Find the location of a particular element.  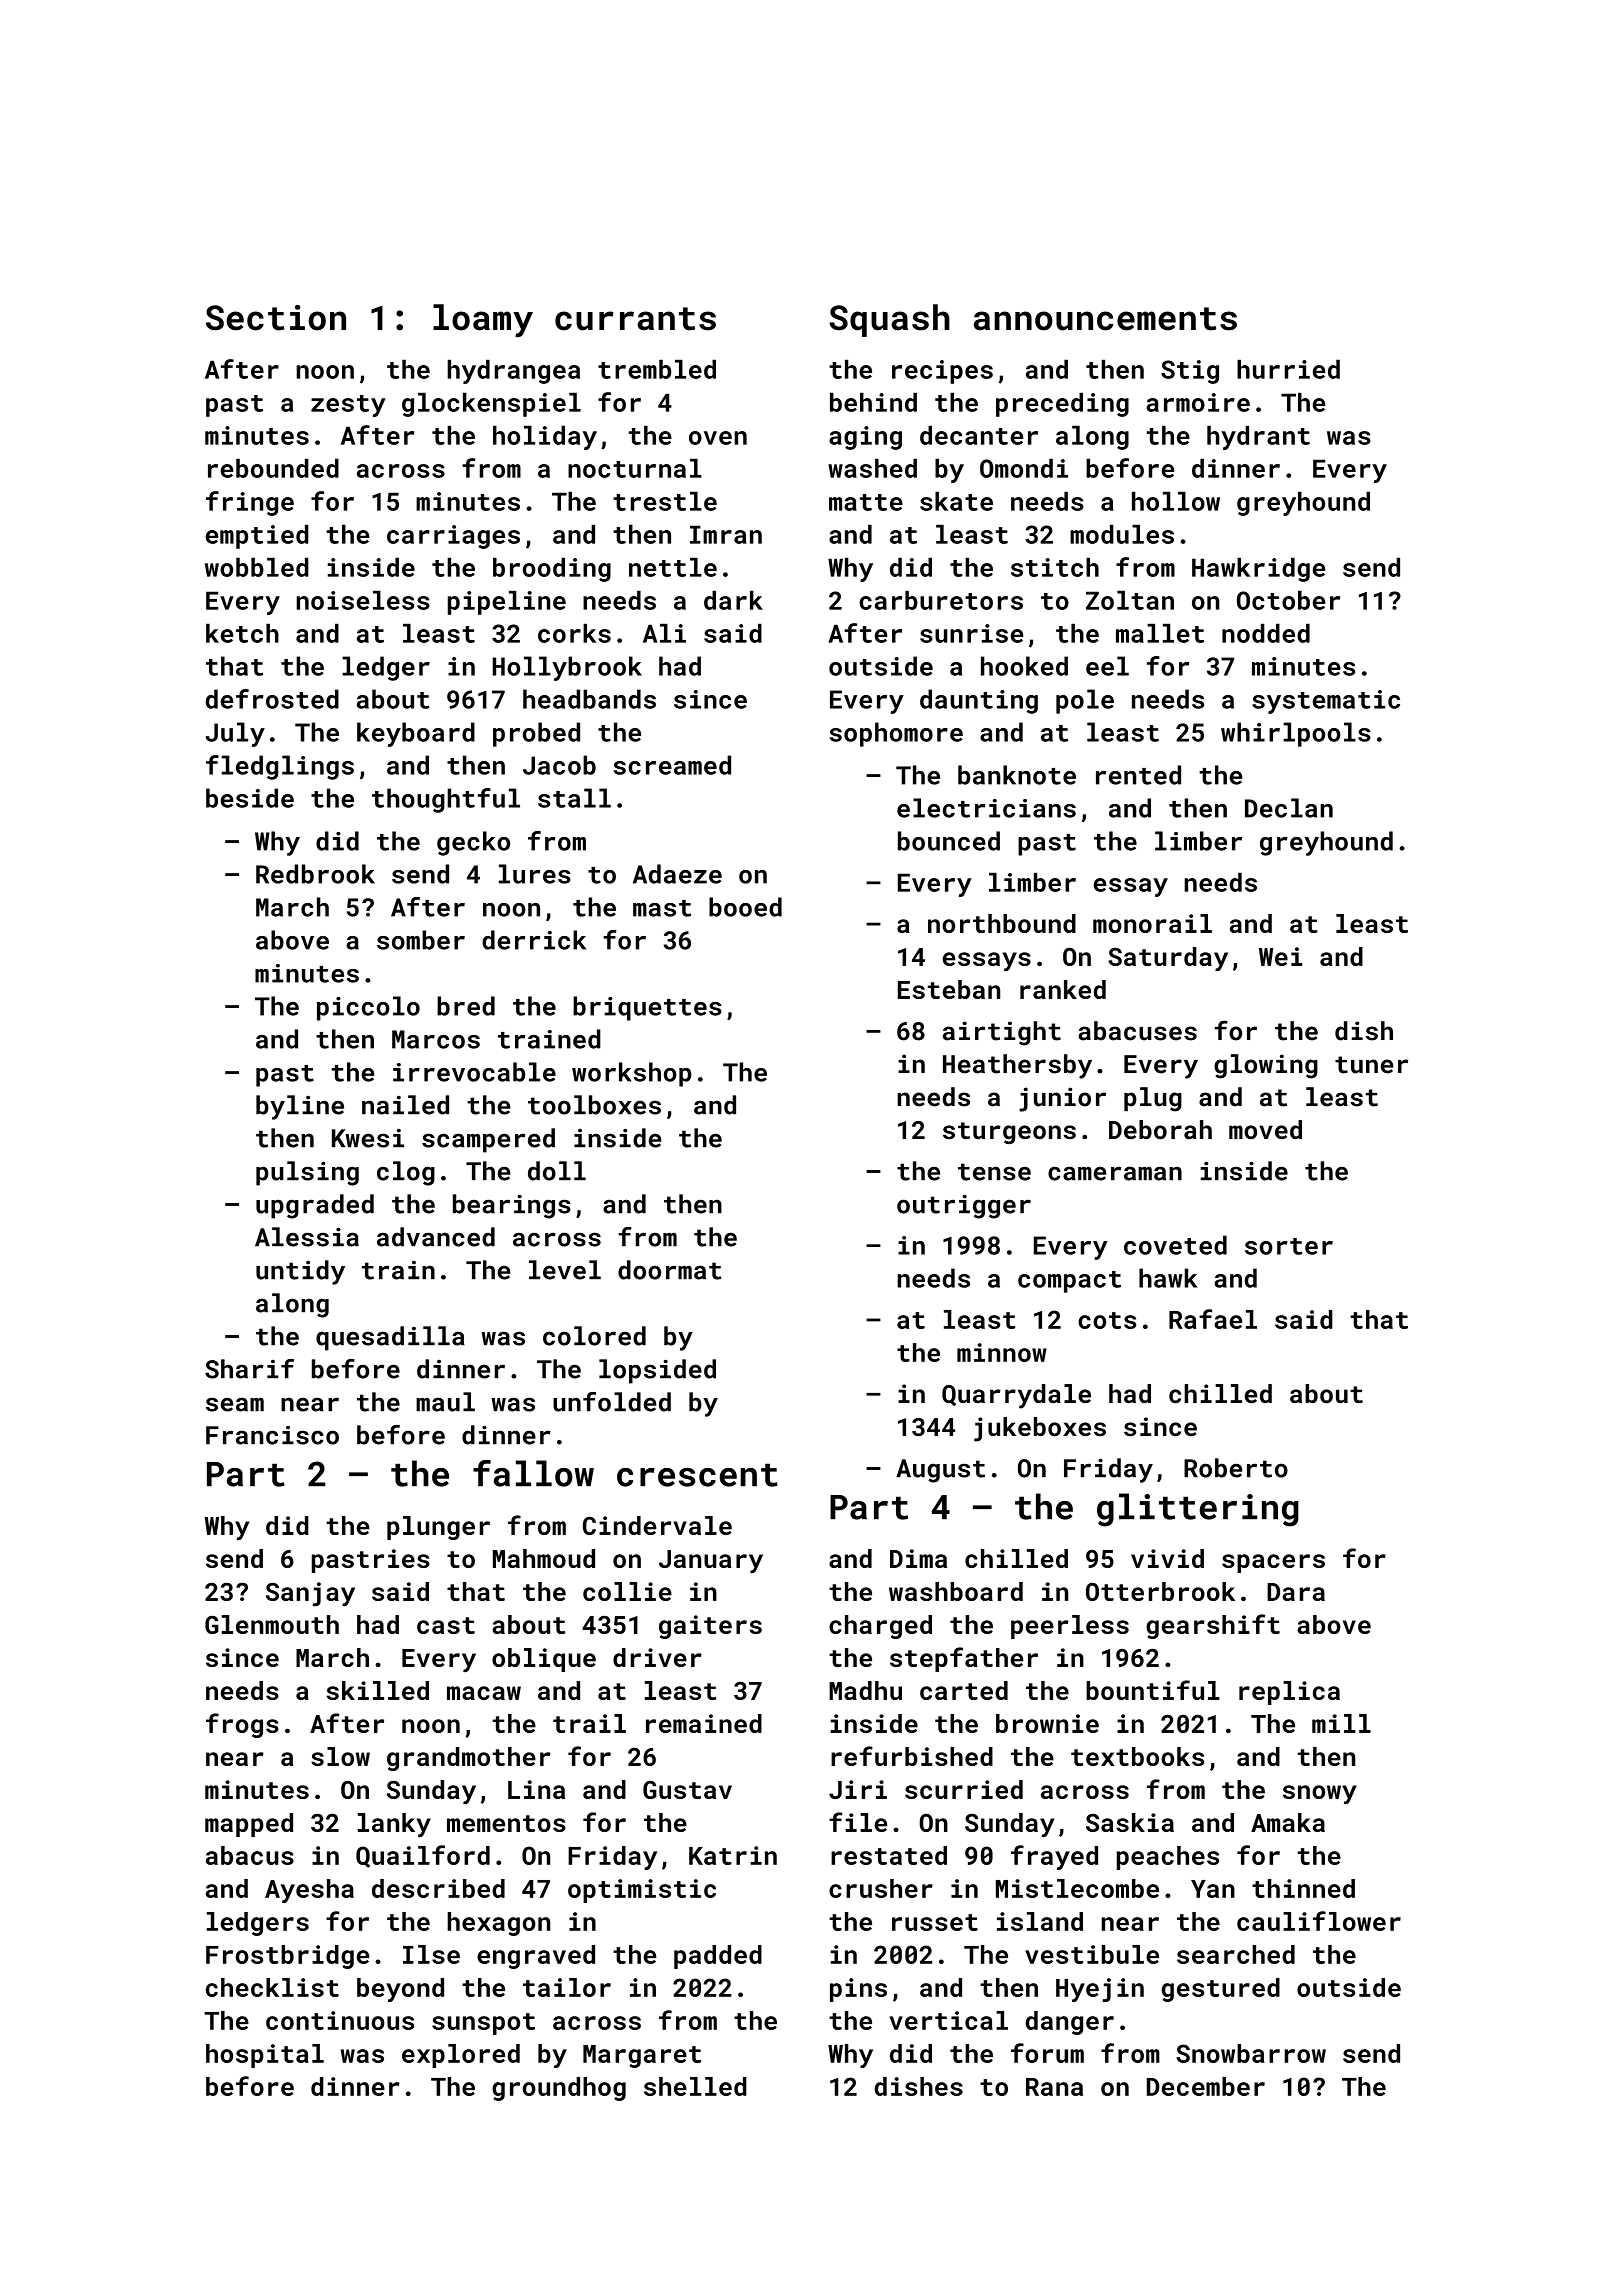

compact is located at coordinates (1069, 1282).
